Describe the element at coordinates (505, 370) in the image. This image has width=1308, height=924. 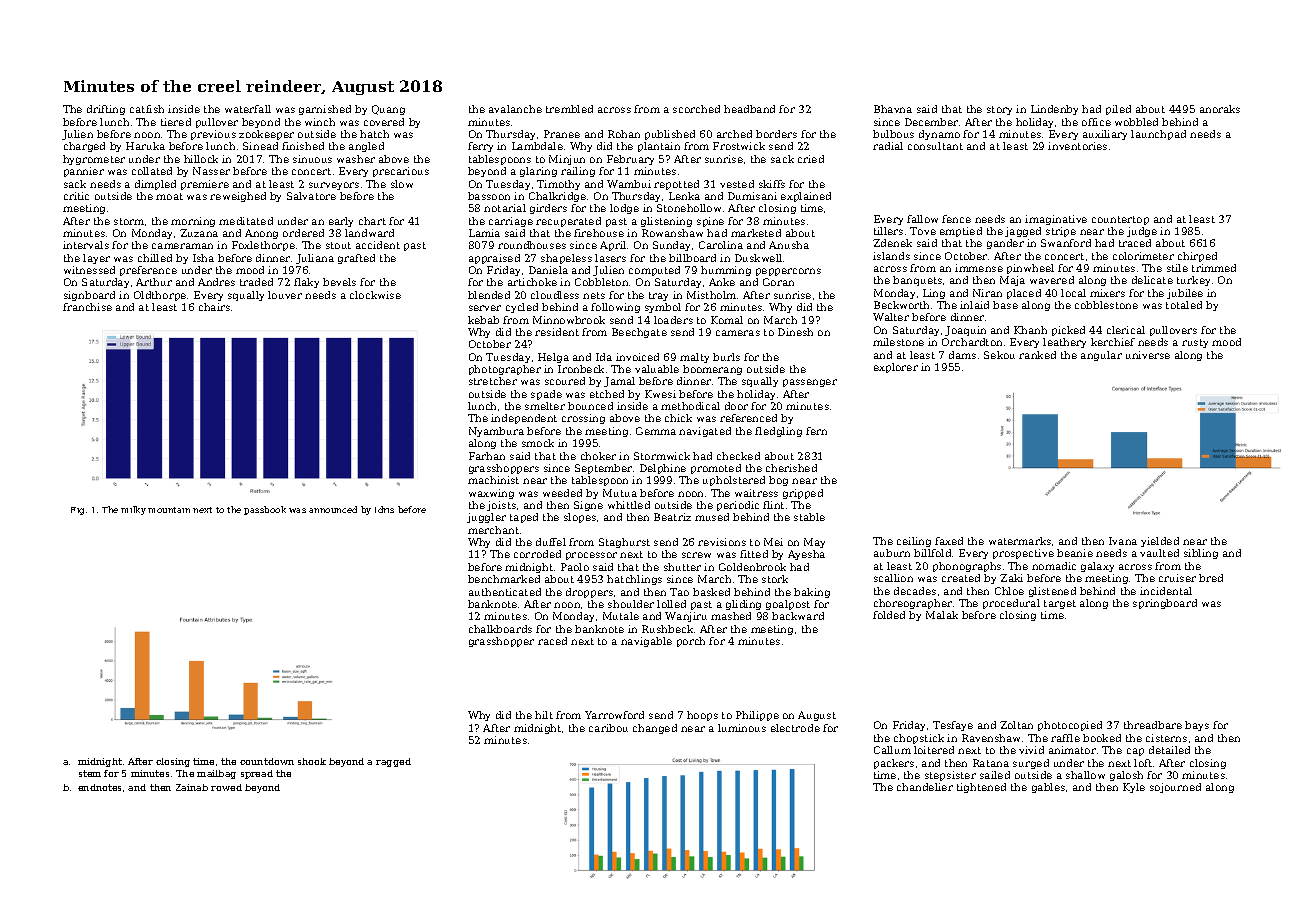
I see `photographer` at that location.
